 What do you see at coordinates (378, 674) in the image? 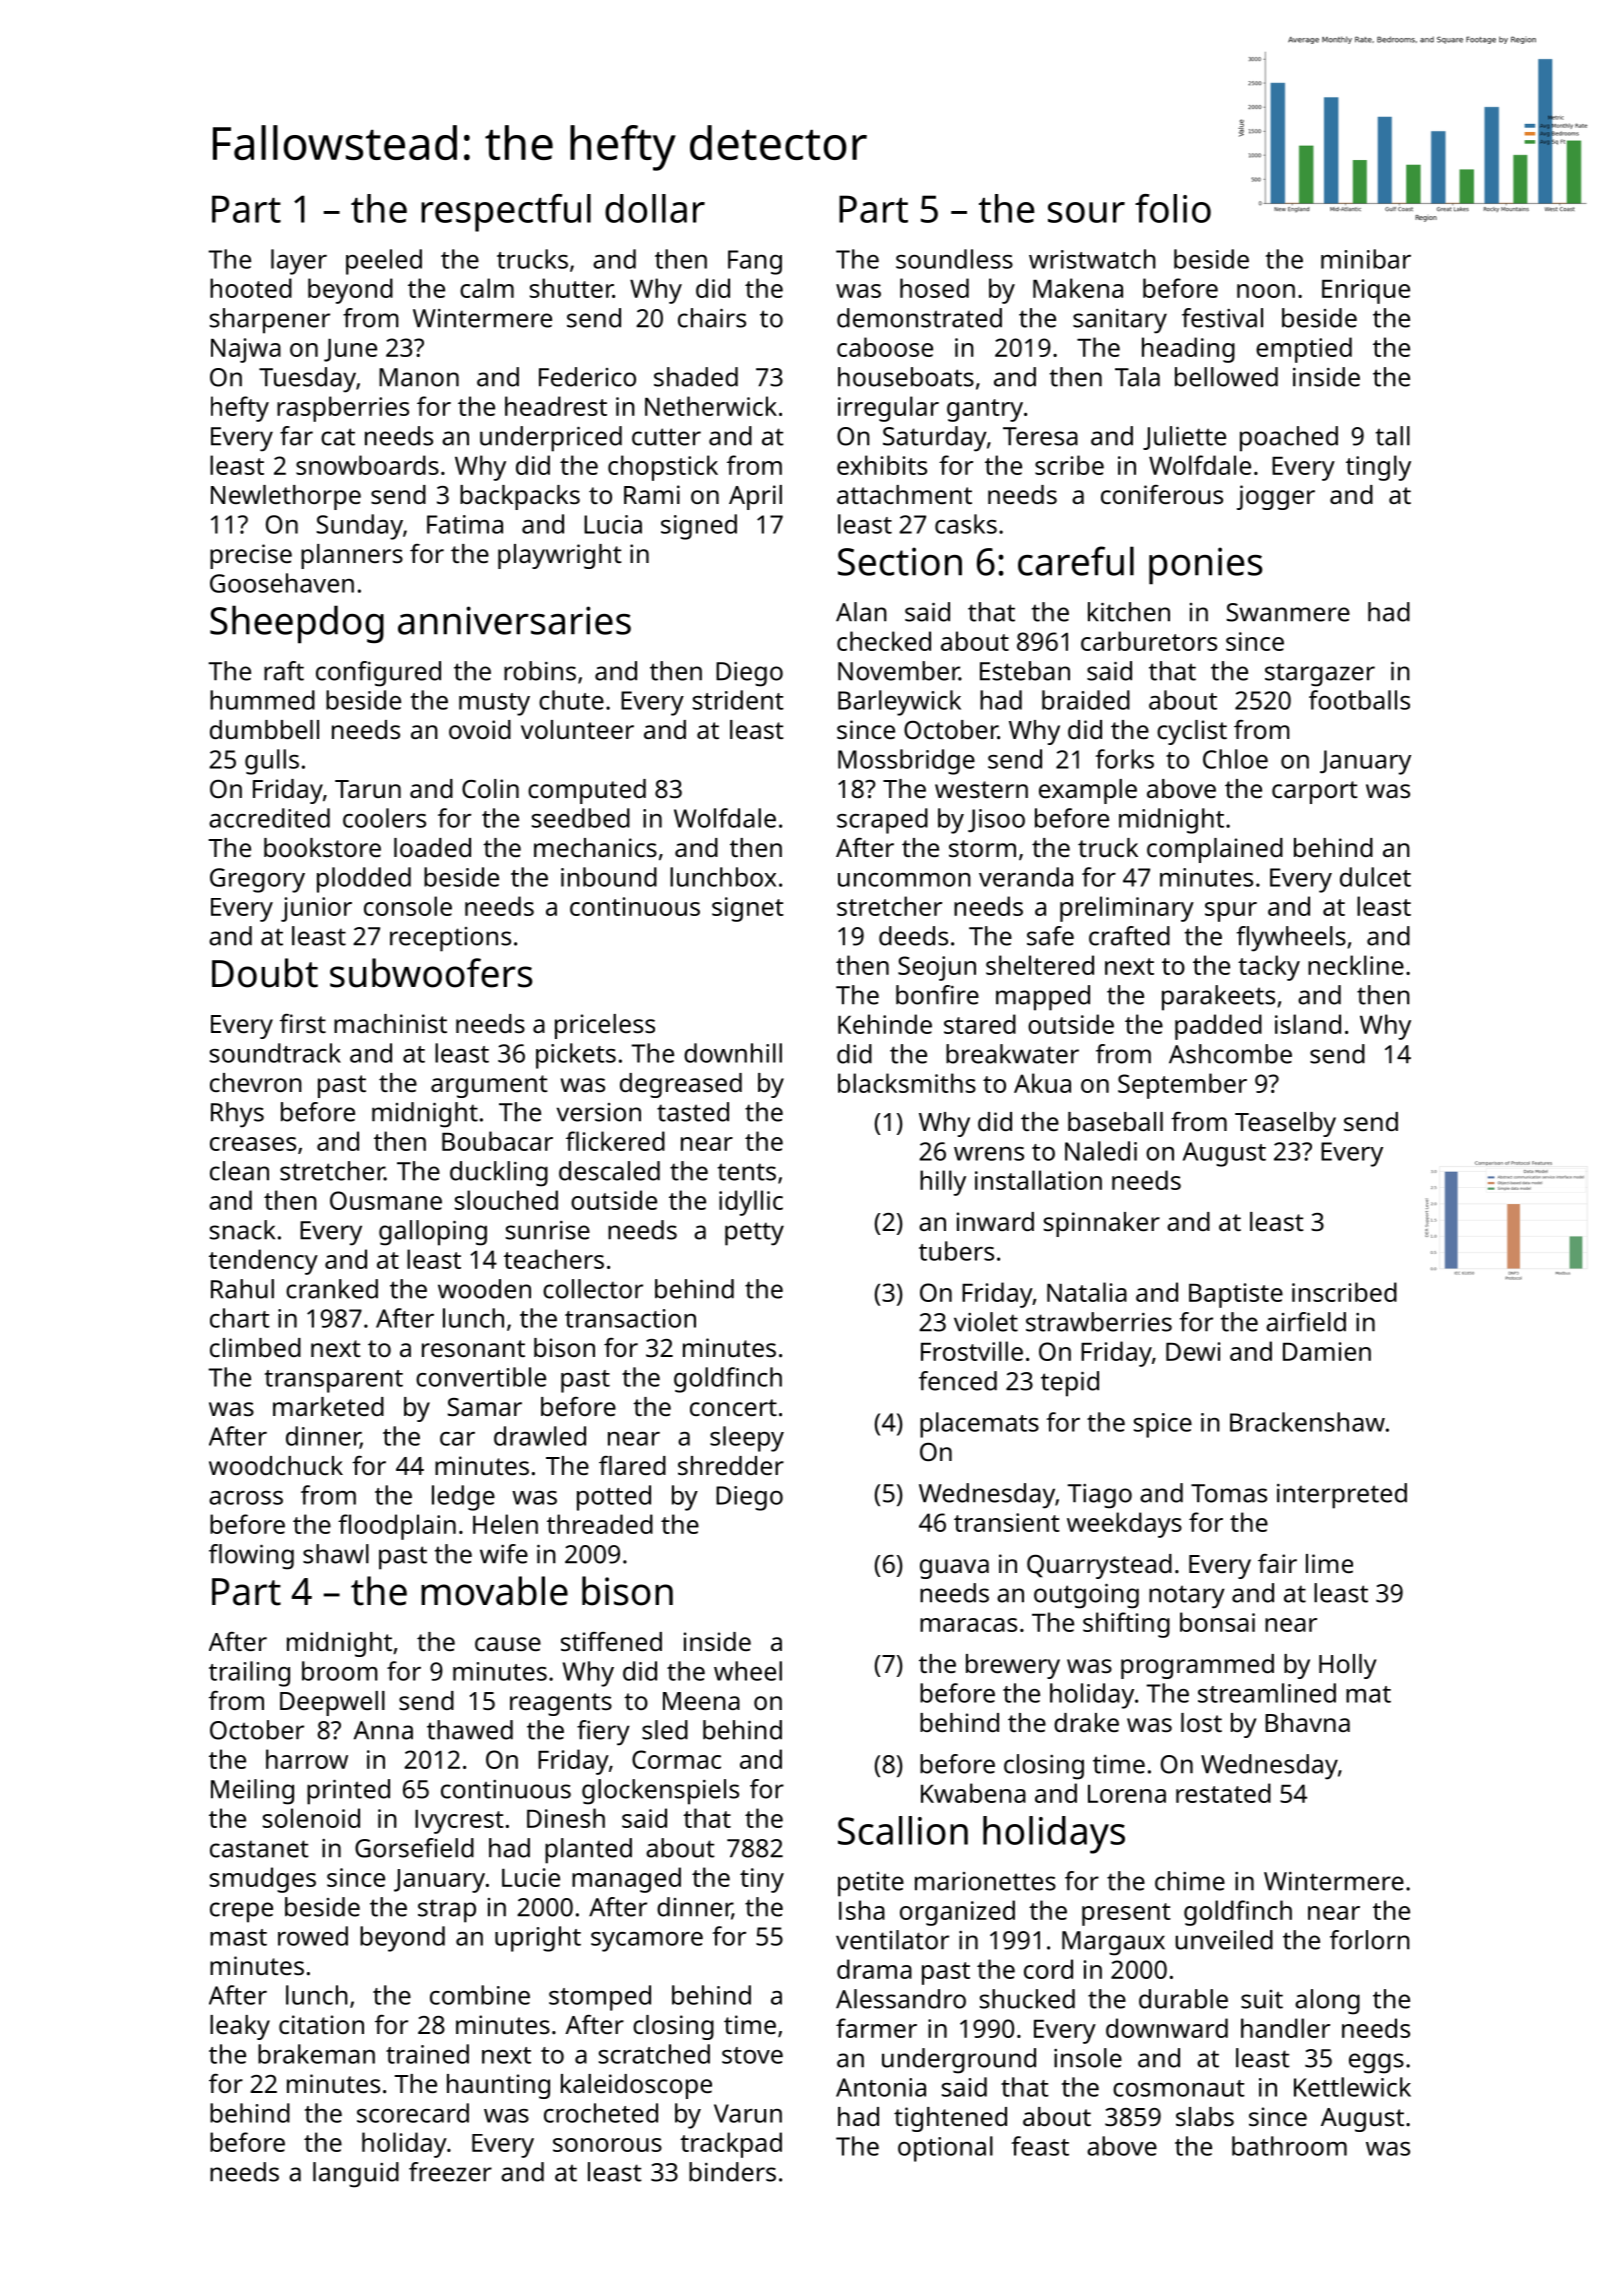
I see `configured` at bounding box center [378, 674].
